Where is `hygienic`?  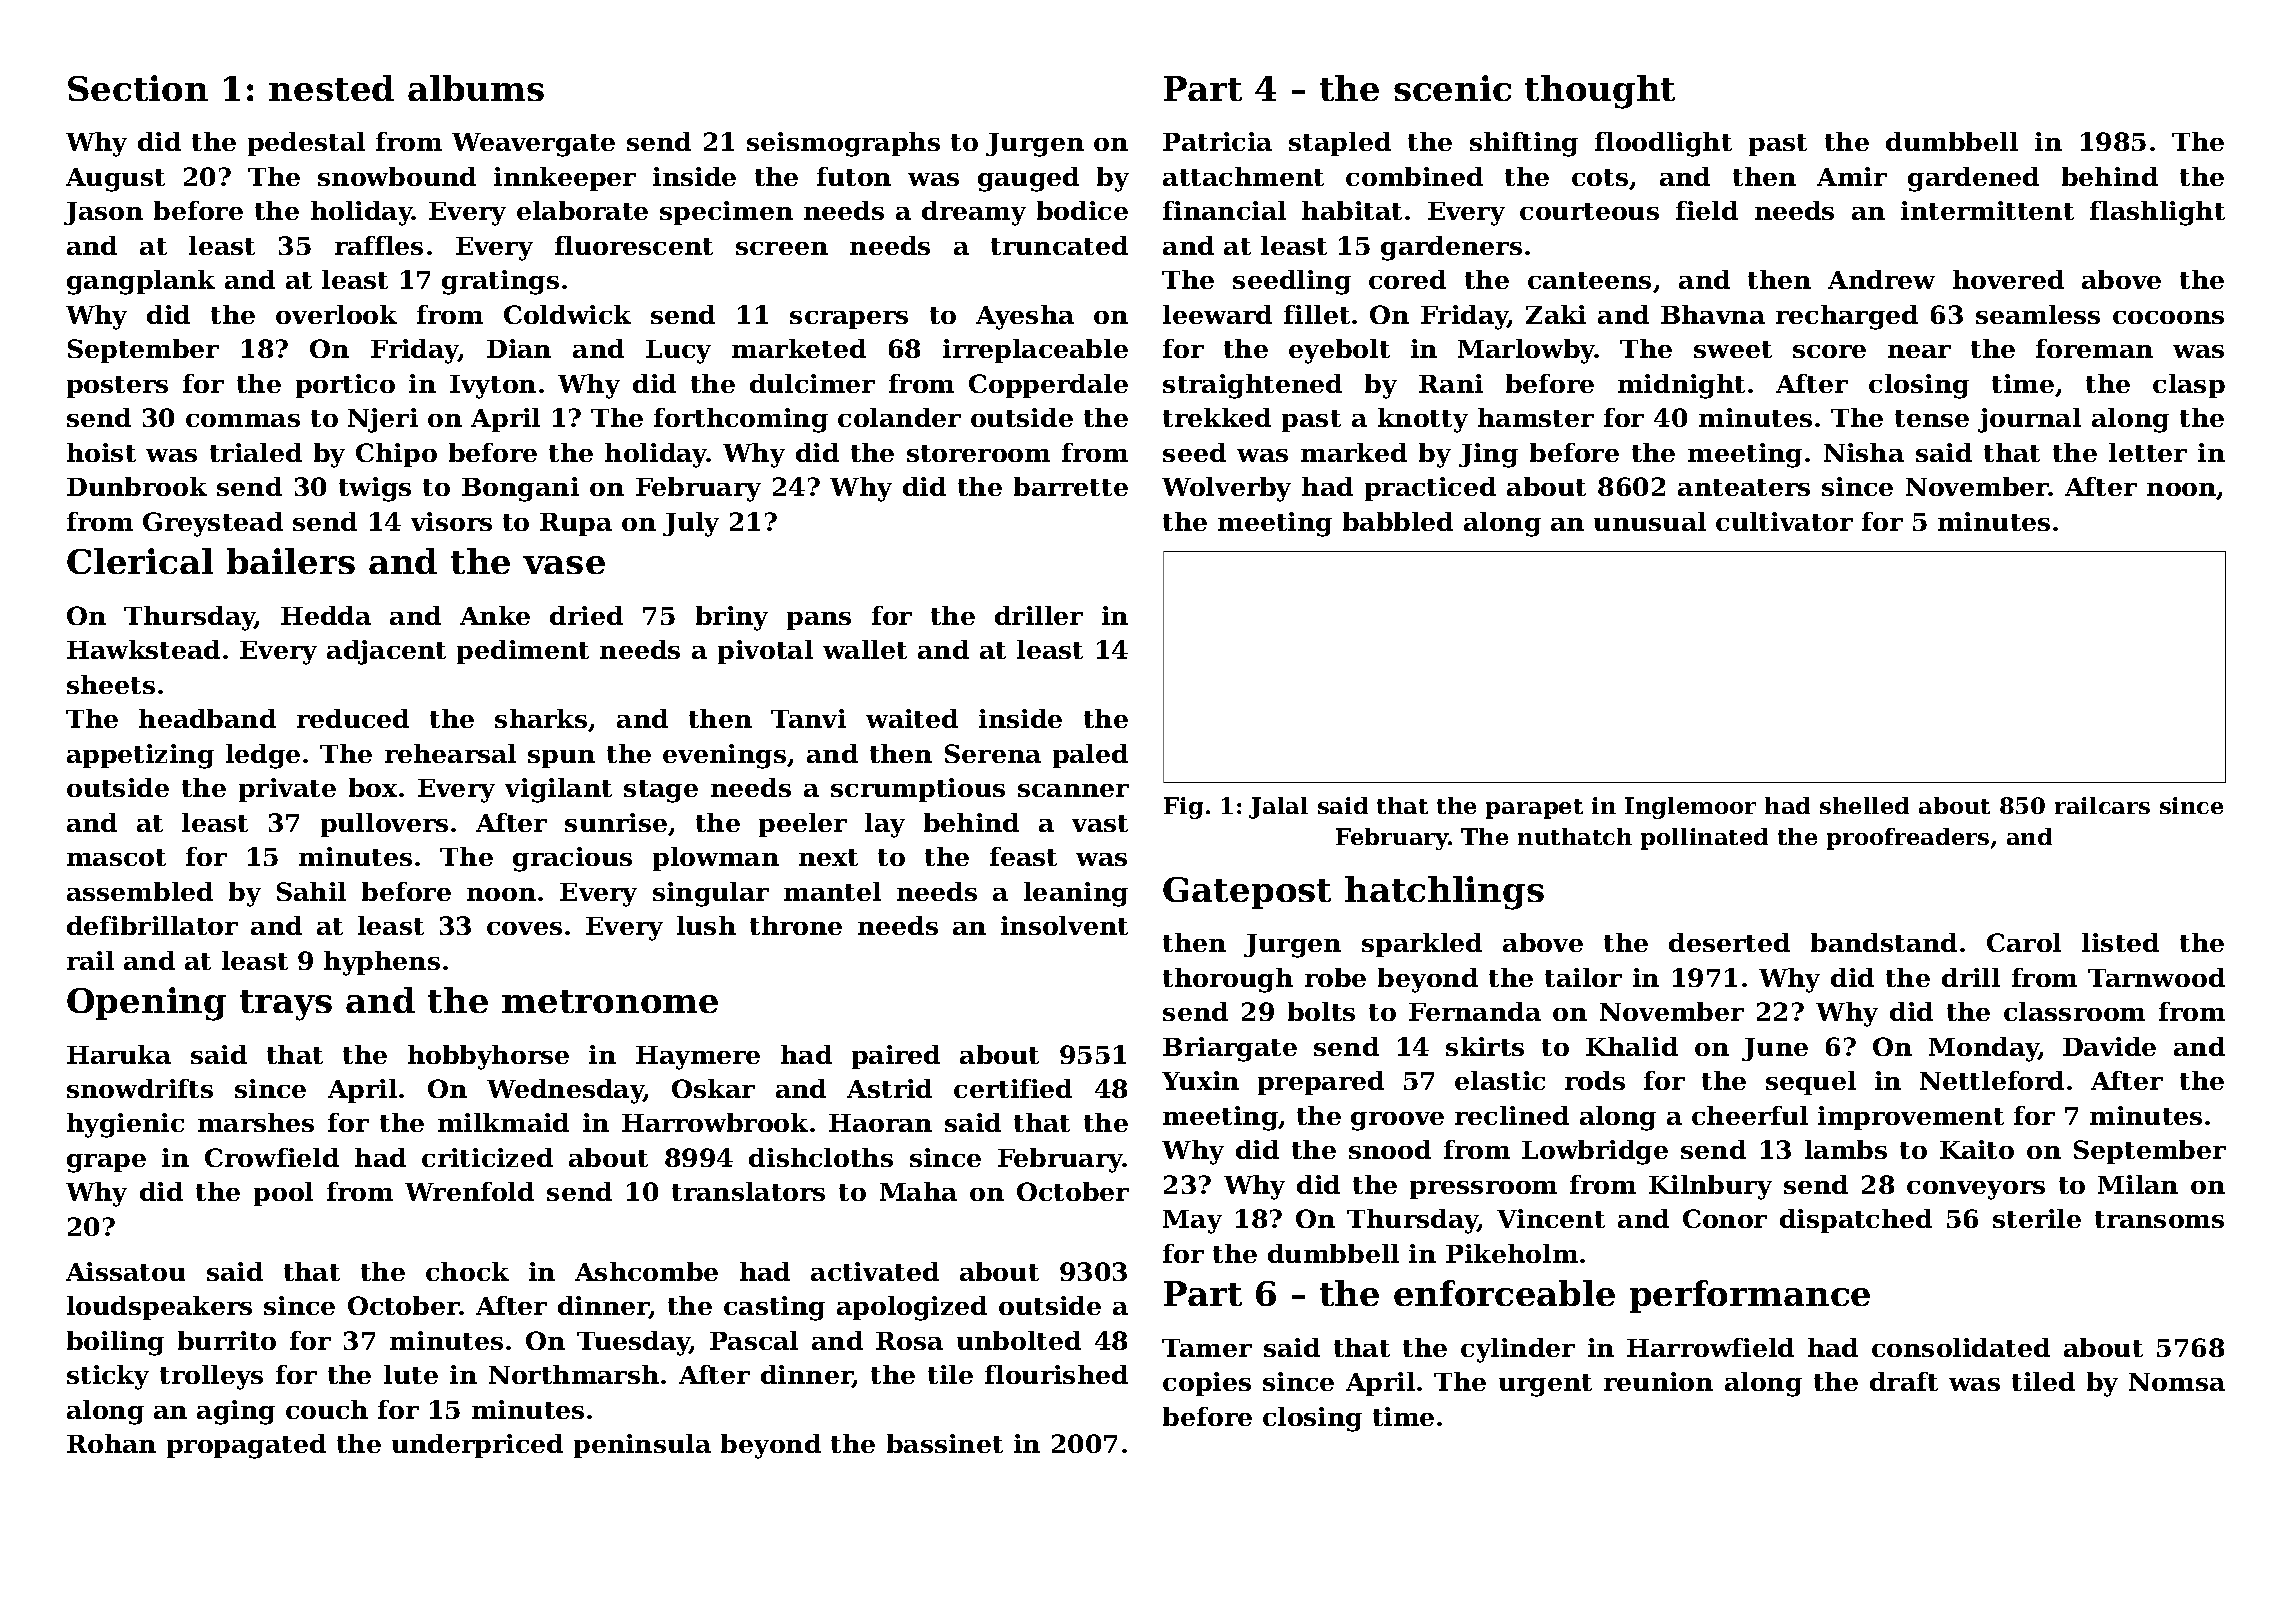 hygienic is located at coordinates (125, 1125).
